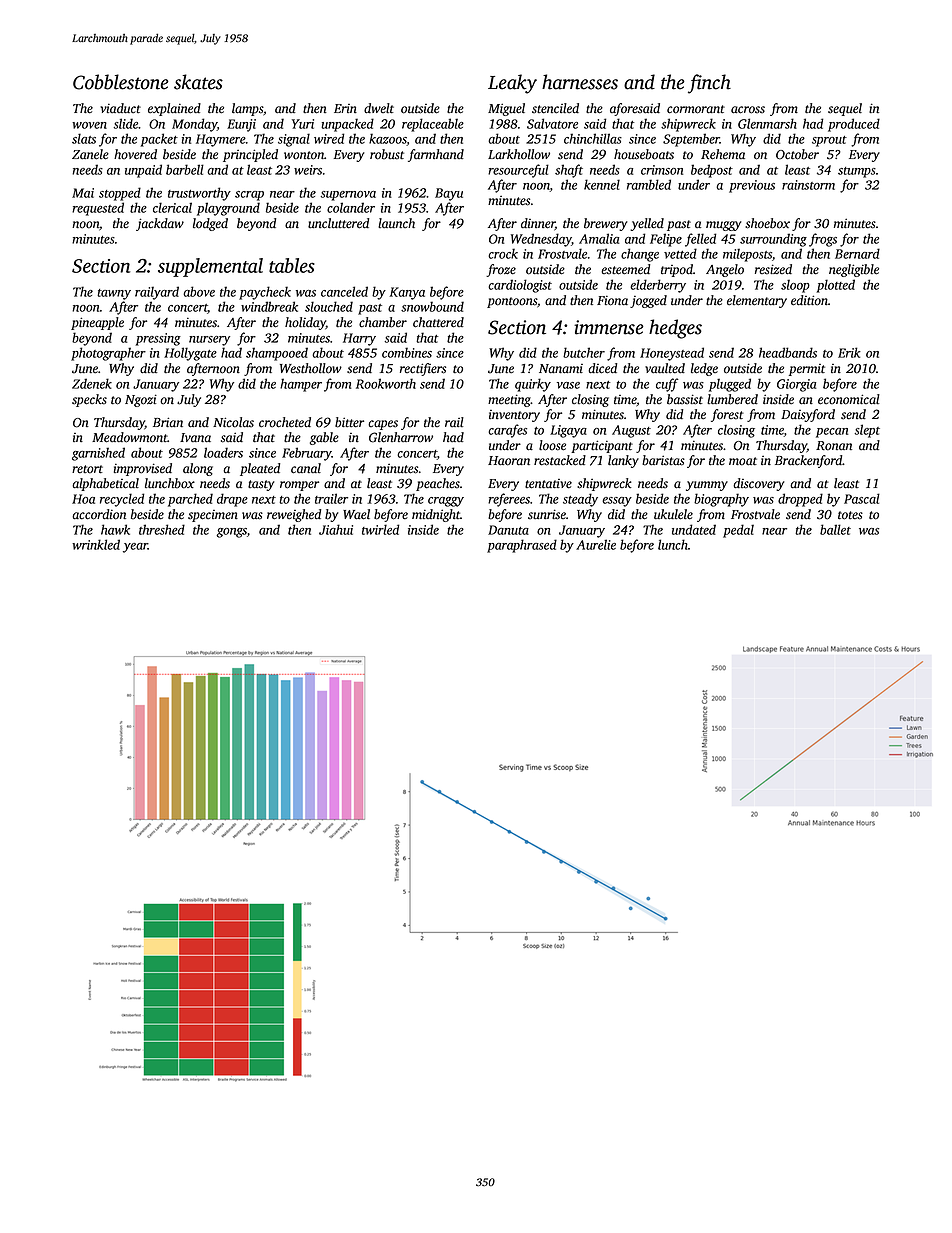 The width and height of the page is (952, 1233). Describe the element at coordinates (121, 82) in the page. I see `Cobblestone` at that location.
